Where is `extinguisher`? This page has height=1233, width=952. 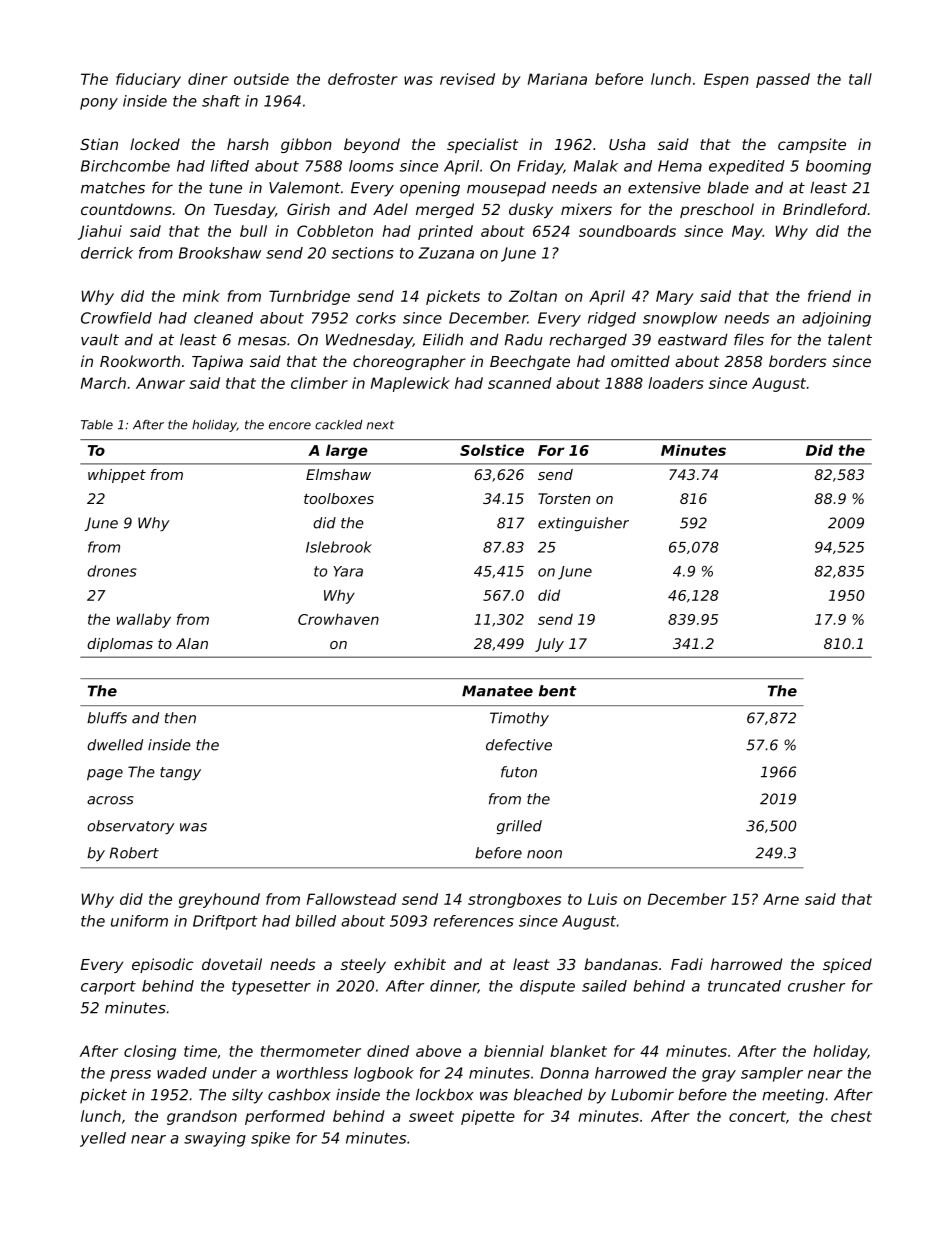 extinguisher is located at coordinates (583, 524).
